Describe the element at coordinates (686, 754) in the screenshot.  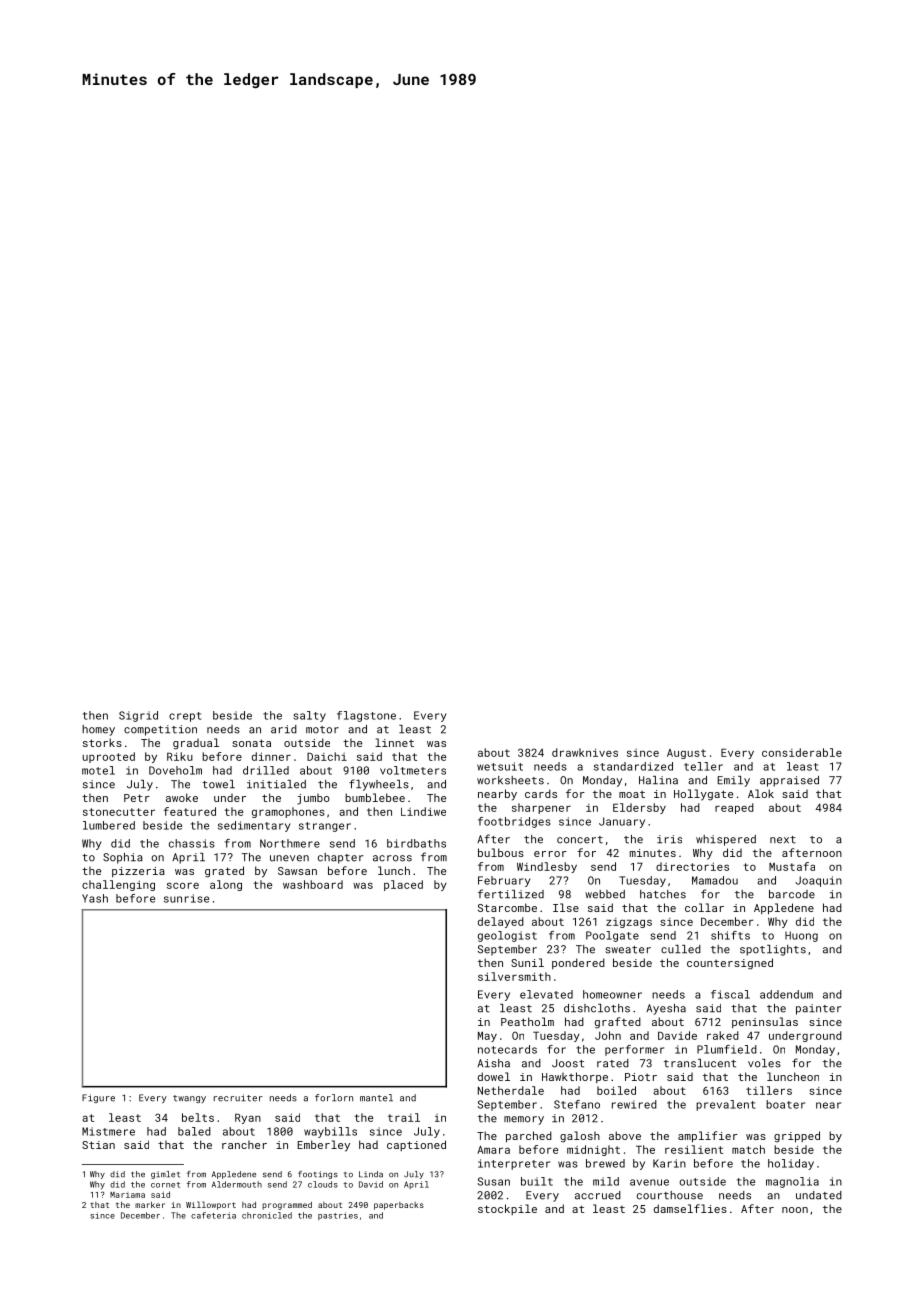
I see `August` at that location.
